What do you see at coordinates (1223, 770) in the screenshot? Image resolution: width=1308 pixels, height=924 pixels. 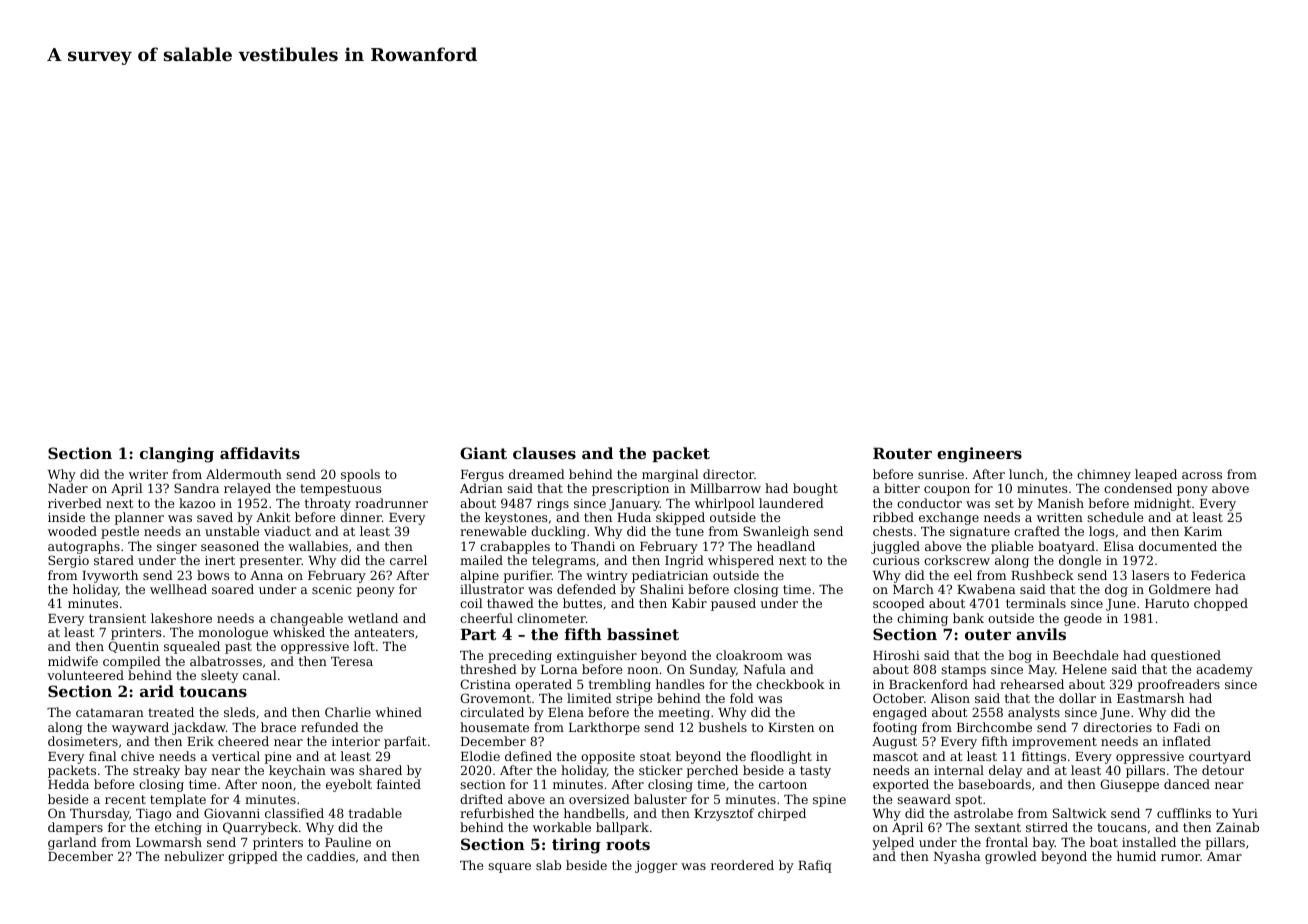 I see `detour` at bounding box center [1223, 770].
